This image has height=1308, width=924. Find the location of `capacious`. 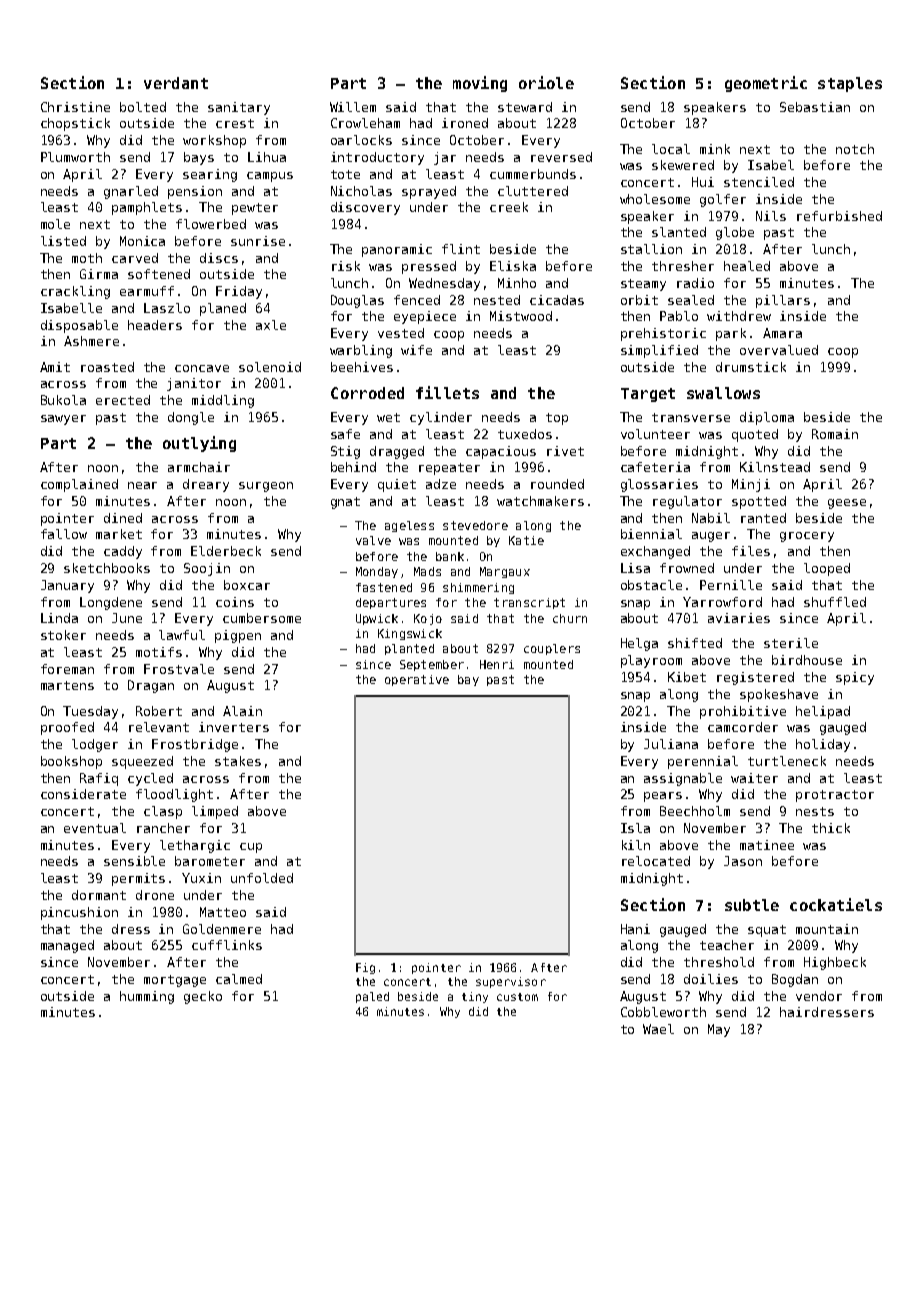

capacious is located at coordinates (501, 452).
